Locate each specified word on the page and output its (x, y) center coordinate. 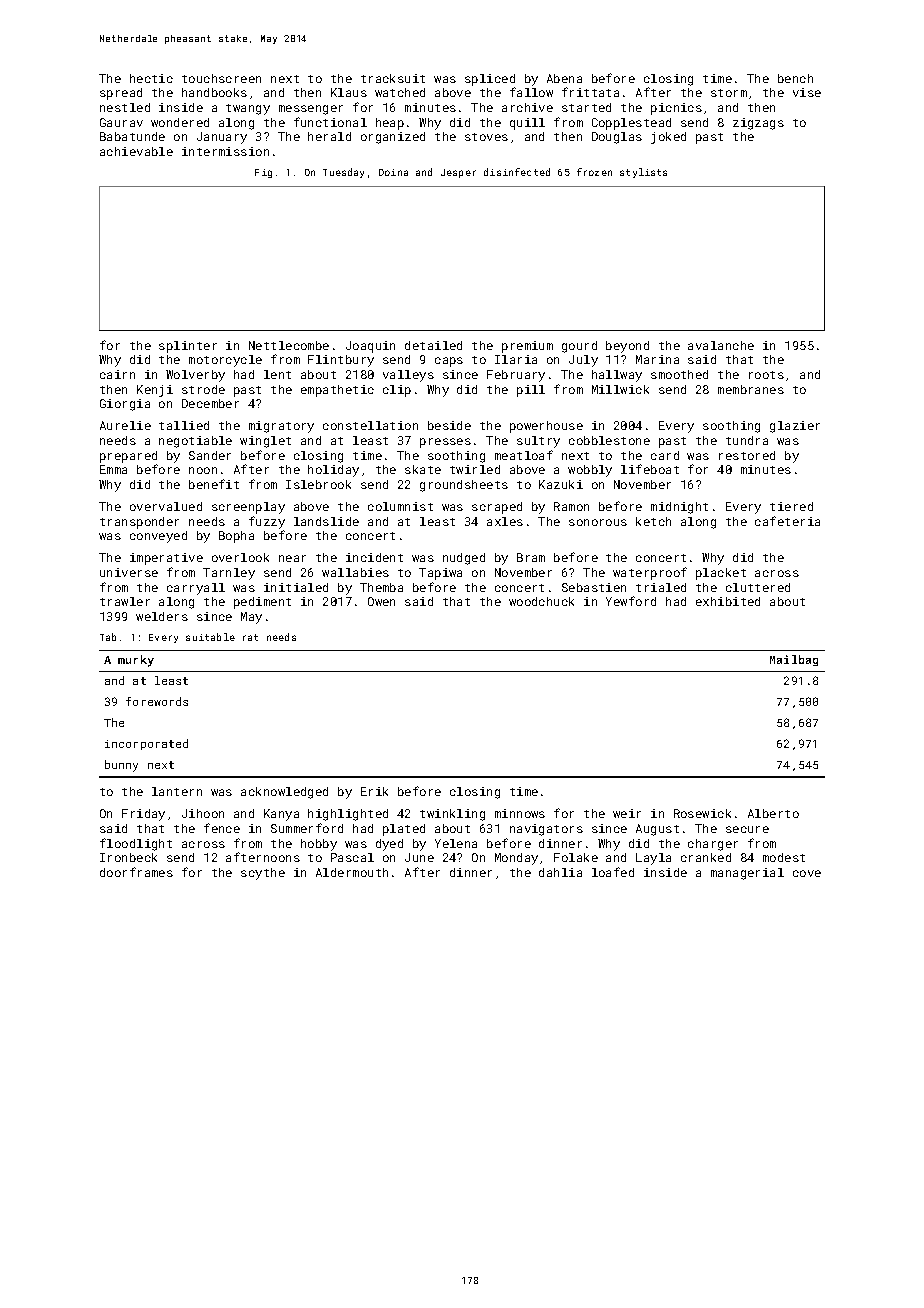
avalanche (721, 345)
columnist (400, 506)
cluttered (758, 587)
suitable (210, 637)
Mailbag (794, 660)
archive (527, 107)
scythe (263, 874)
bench (795, 78)
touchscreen (221, 78)
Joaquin (370, 347)
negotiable (195, 442)
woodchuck (541, 601)
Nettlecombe (289, 345)
